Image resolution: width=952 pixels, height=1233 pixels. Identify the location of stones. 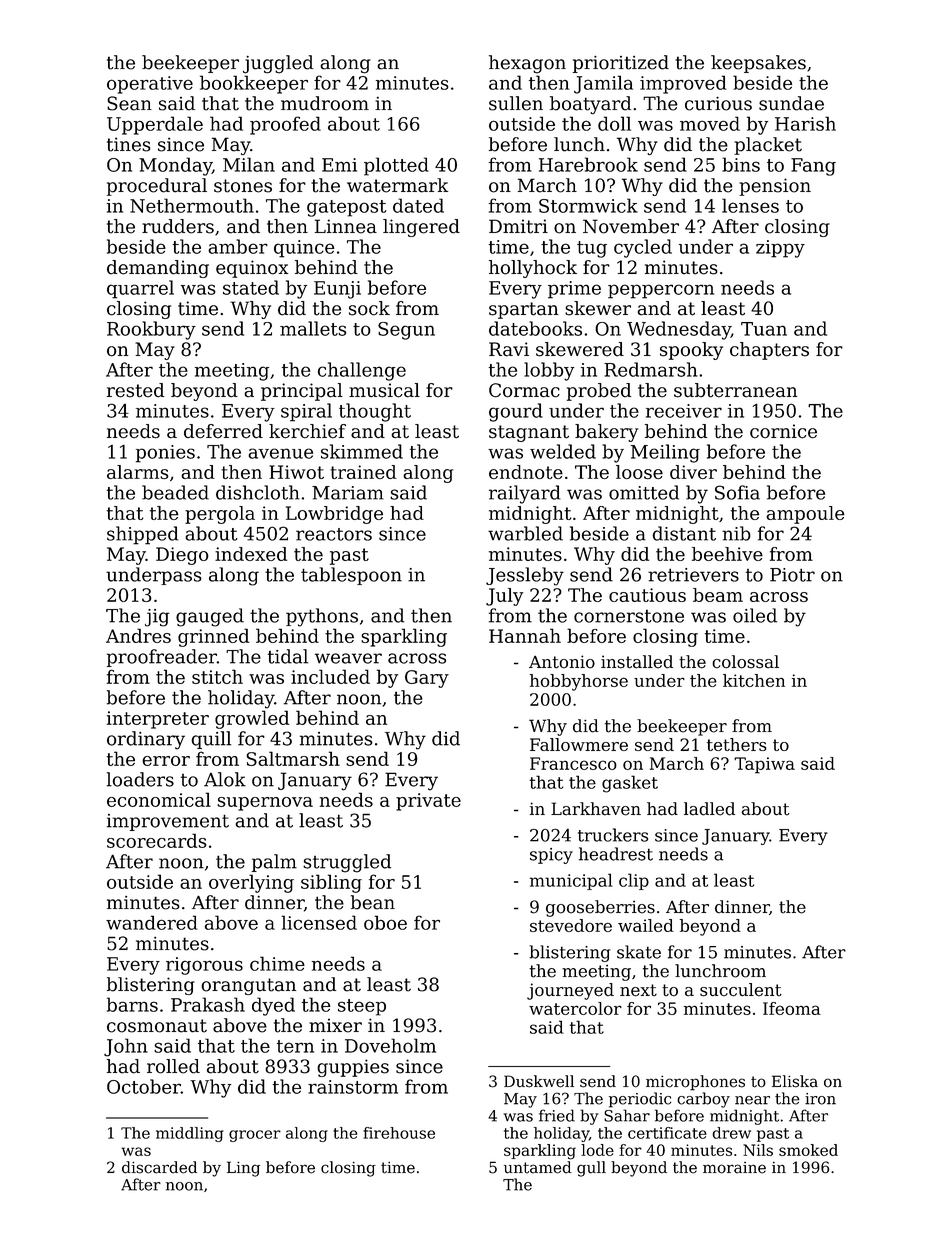
(243, 186).
